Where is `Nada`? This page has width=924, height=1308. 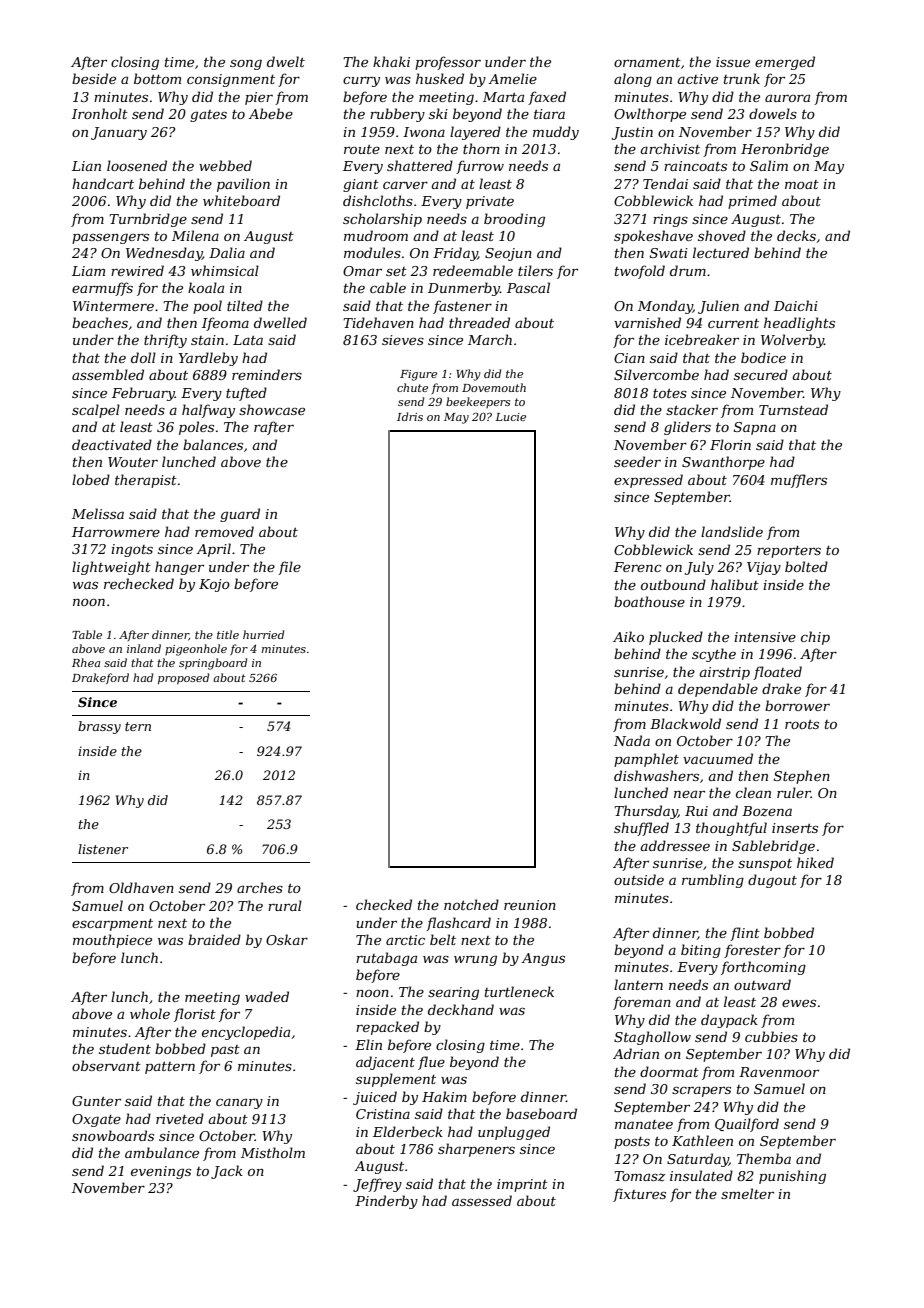 Nada is located at coordinates (632, 740).
